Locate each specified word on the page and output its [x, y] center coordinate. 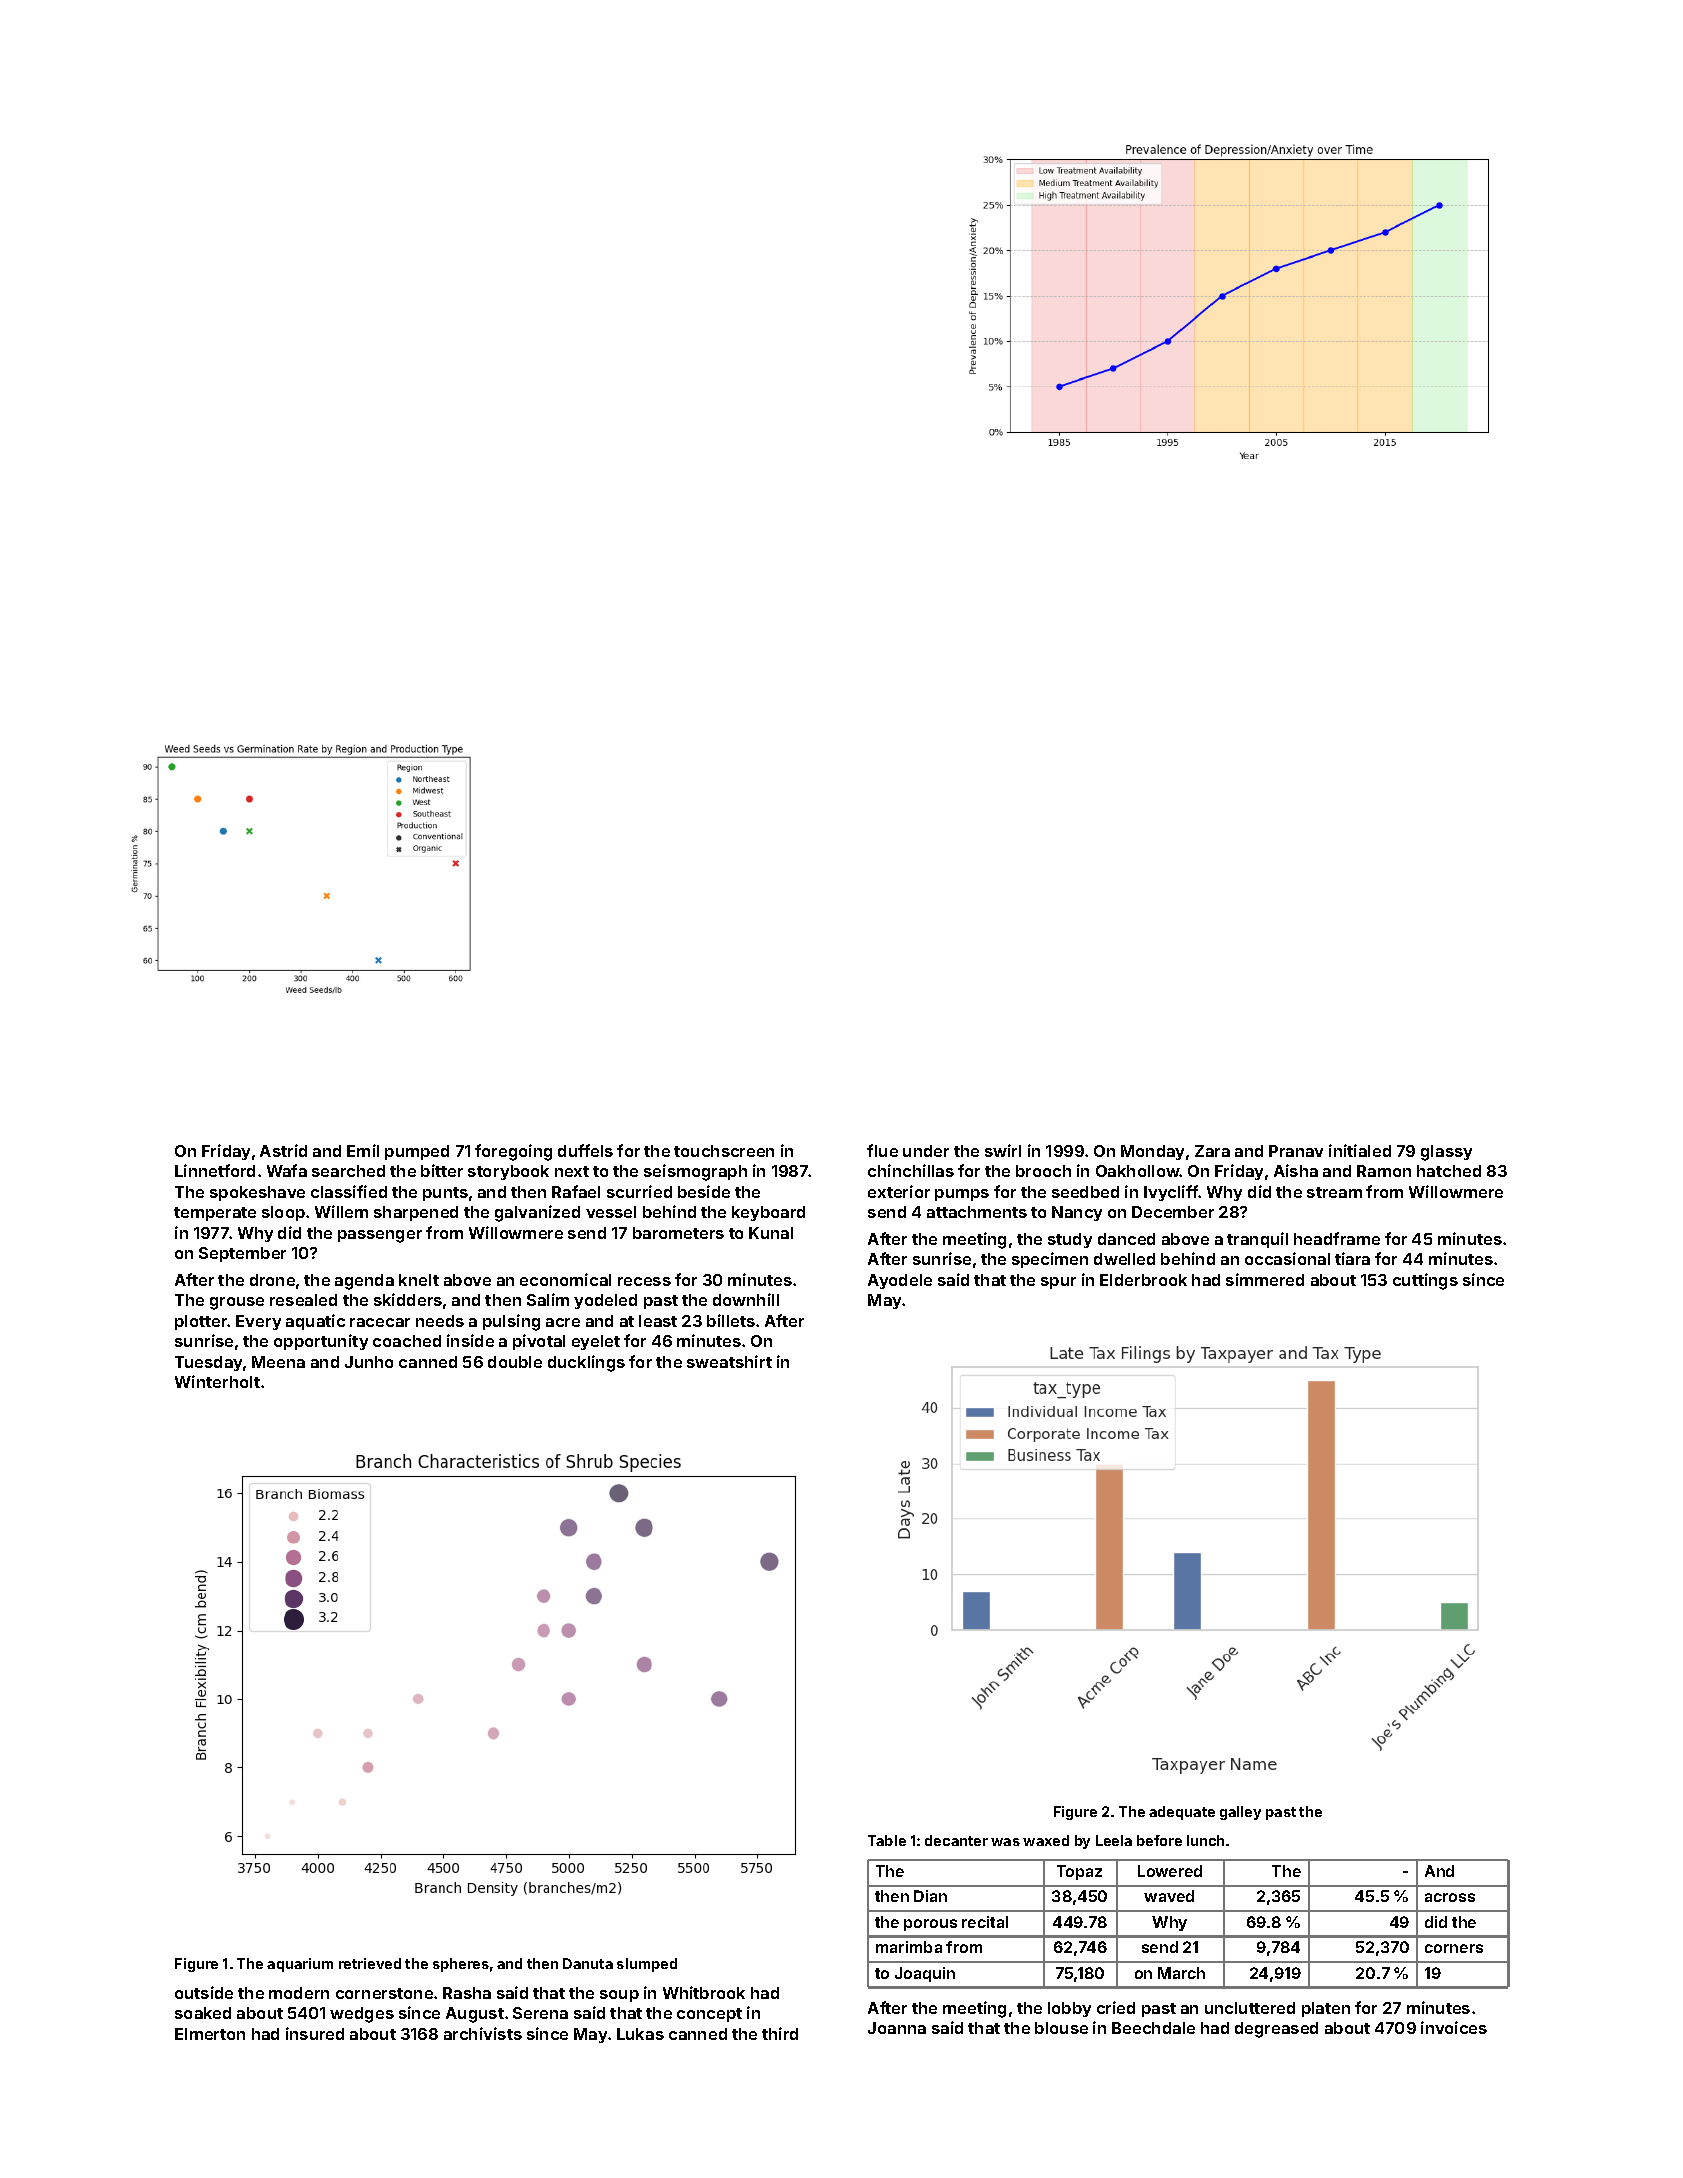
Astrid [283, 1150]
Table [887, 1840]
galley [1240, 1813]
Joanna [897, 2028]
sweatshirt [729, 1361]
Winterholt [217, 1381]
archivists [483, 2033]
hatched [1449, 1171]
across [1450, 1897]
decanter [956, 1840]
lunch [1205, 1840]
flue [882, 1150]
